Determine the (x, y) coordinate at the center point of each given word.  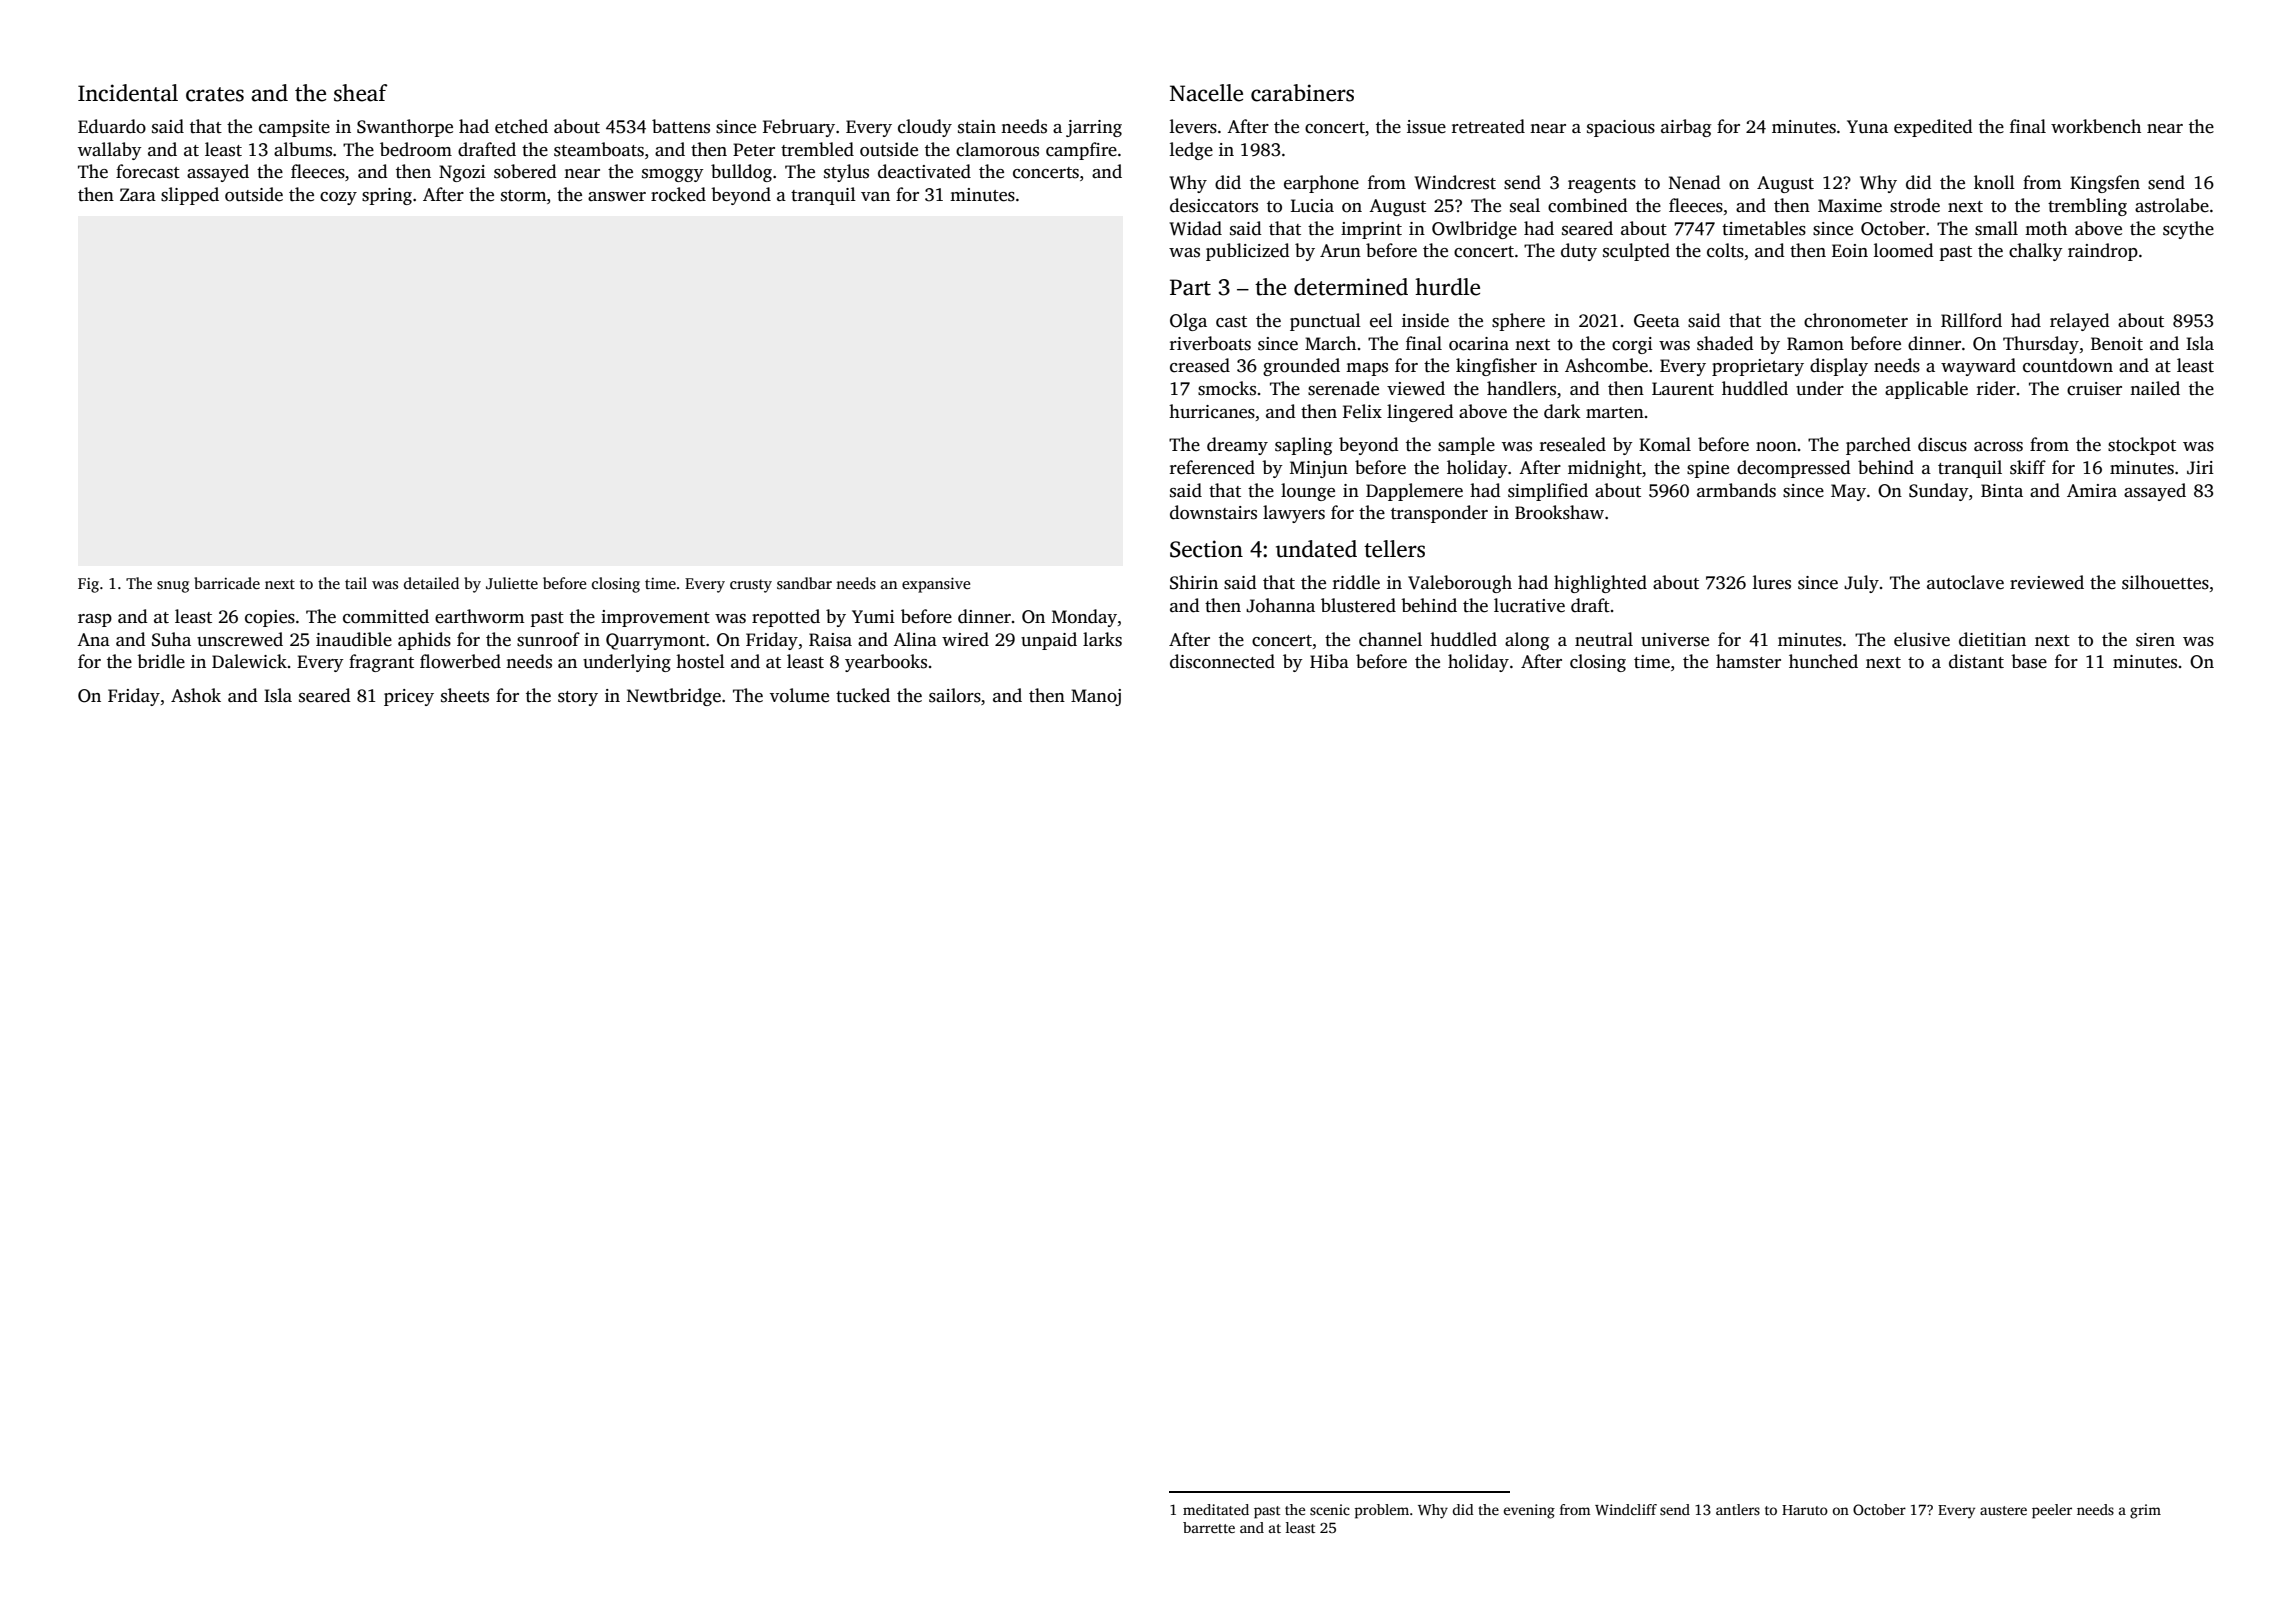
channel (1390, 639)
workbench (2096, 126)
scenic (1330, 1509)
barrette (1209, 1527)
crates (215, 94)
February (799, 128)
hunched (1823, 661)
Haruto (1805, 1510)
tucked (863, 695)
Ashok (196, 695)
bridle (161, 661)
